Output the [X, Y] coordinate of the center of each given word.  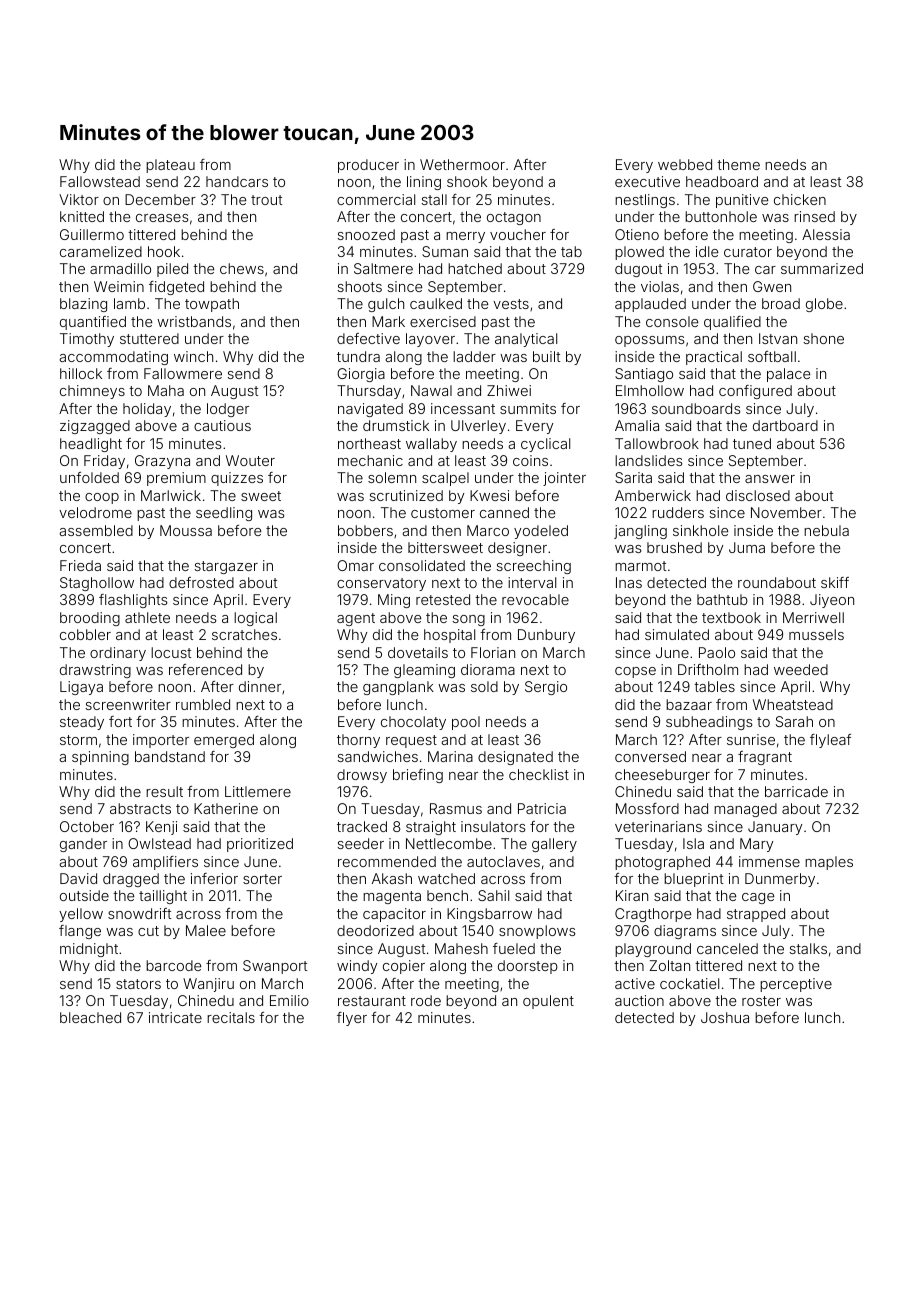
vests [511, 304]
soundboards [696, 408]
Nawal [431, 390]
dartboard [785, 425]
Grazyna [162, 462]
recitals [231, 1017]
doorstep [528, 967]
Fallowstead [100, 181]
